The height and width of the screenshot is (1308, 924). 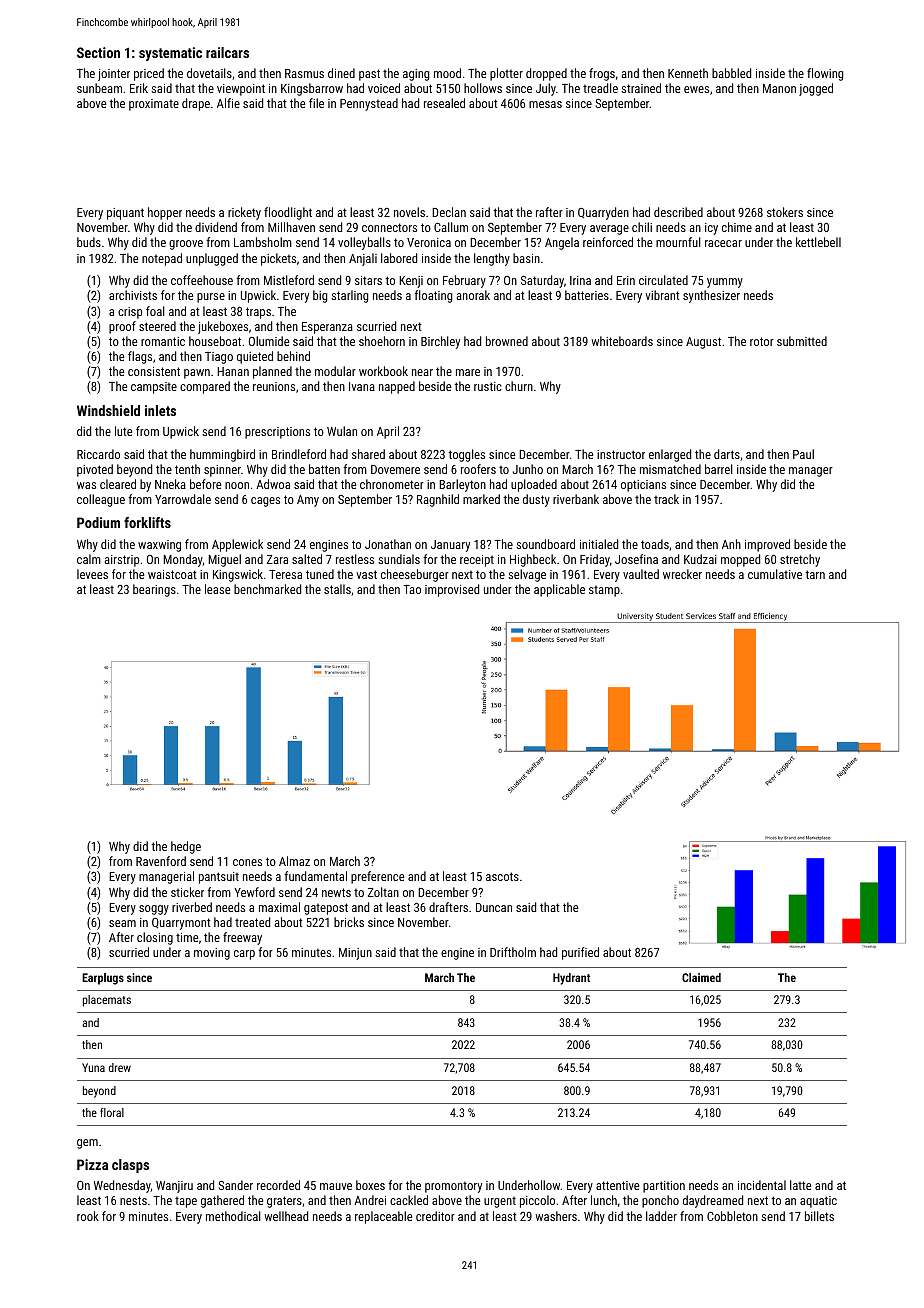 What do you see at coordinates (235, 1185) in the screenshot?
I see `Sander` at bounding box center [235, 1185].
